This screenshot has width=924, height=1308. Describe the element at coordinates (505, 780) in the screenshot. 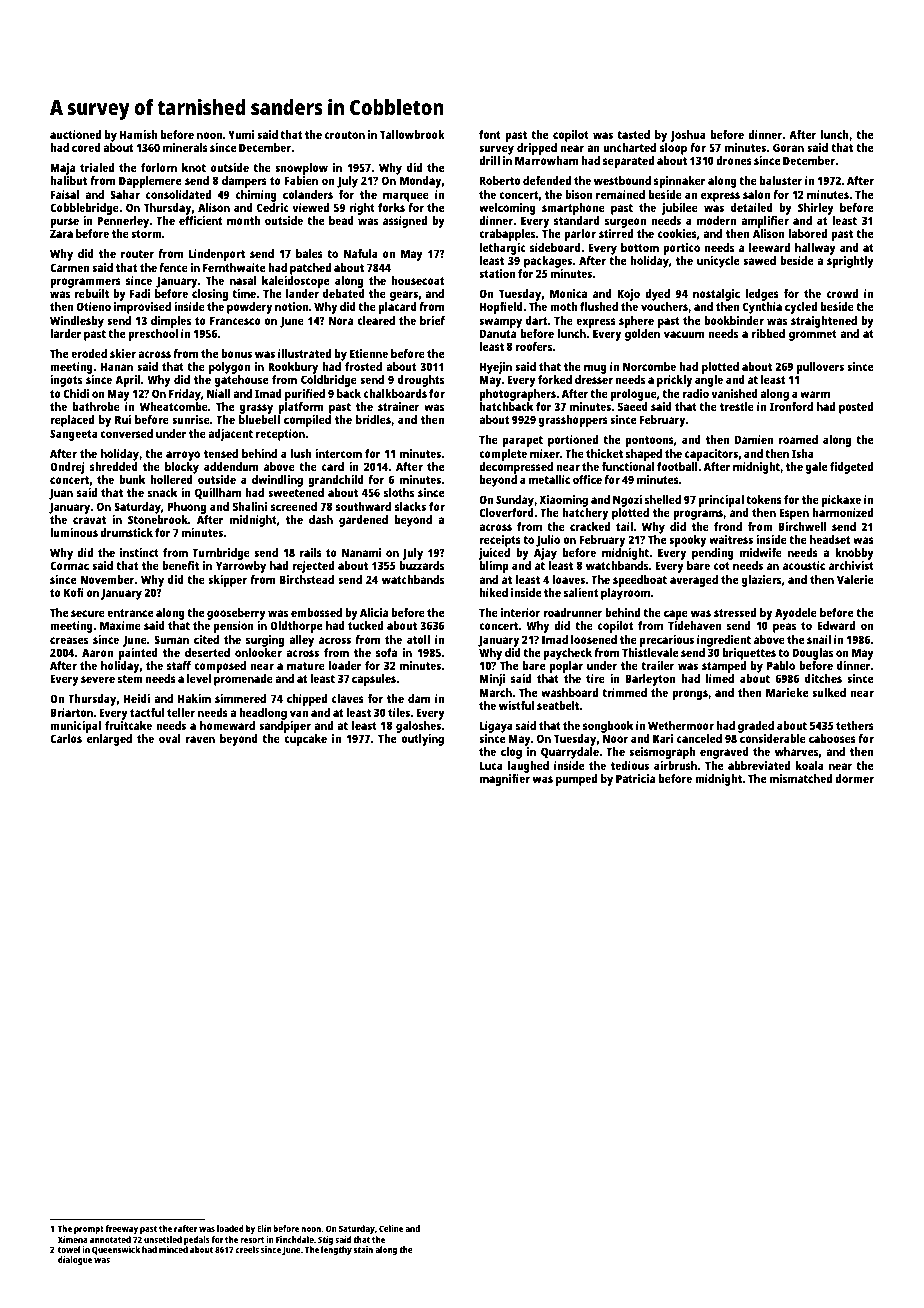

I see `magnifier` at that location.
